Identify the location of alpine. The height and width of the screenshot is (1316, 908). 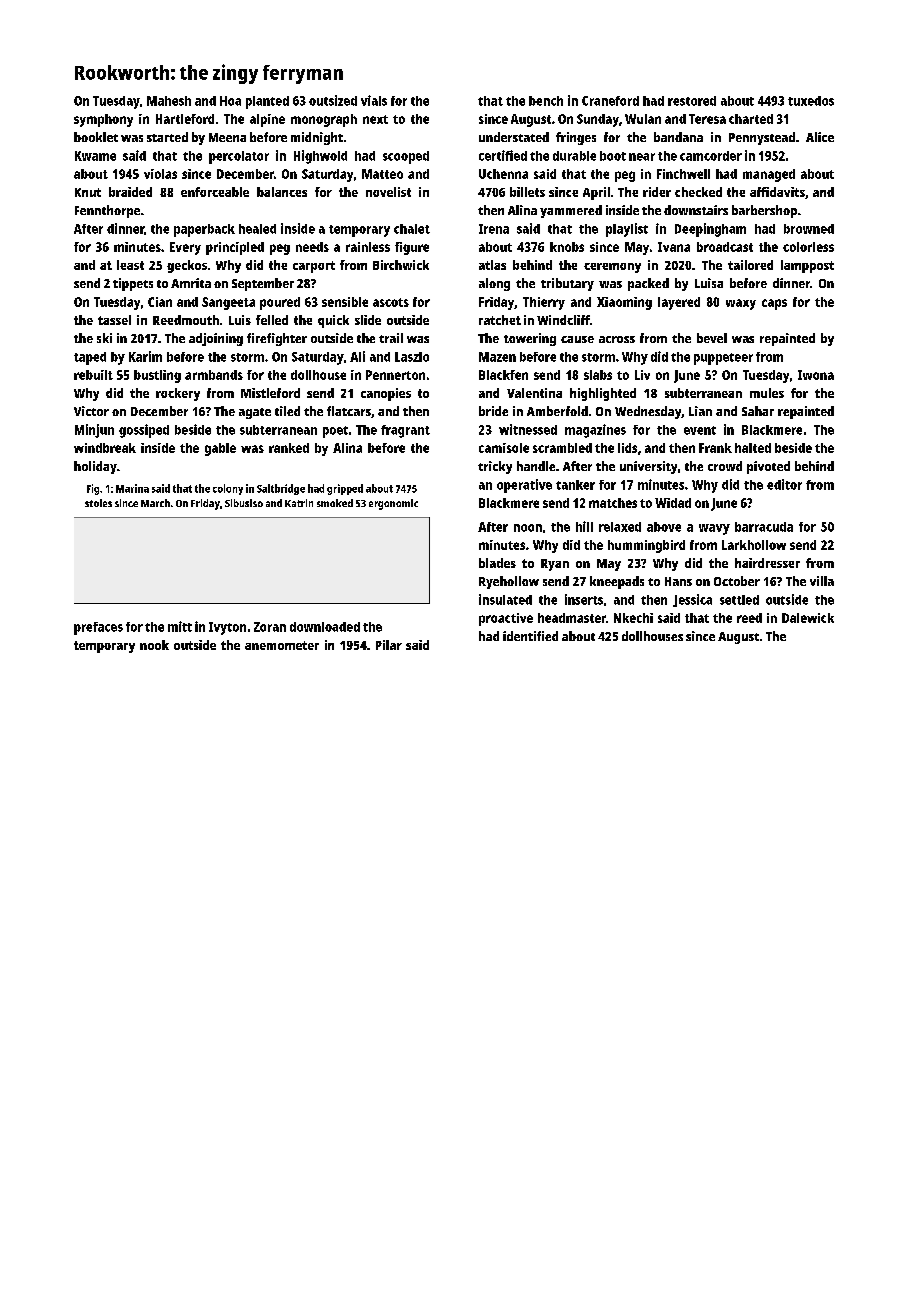
(267, 120).
